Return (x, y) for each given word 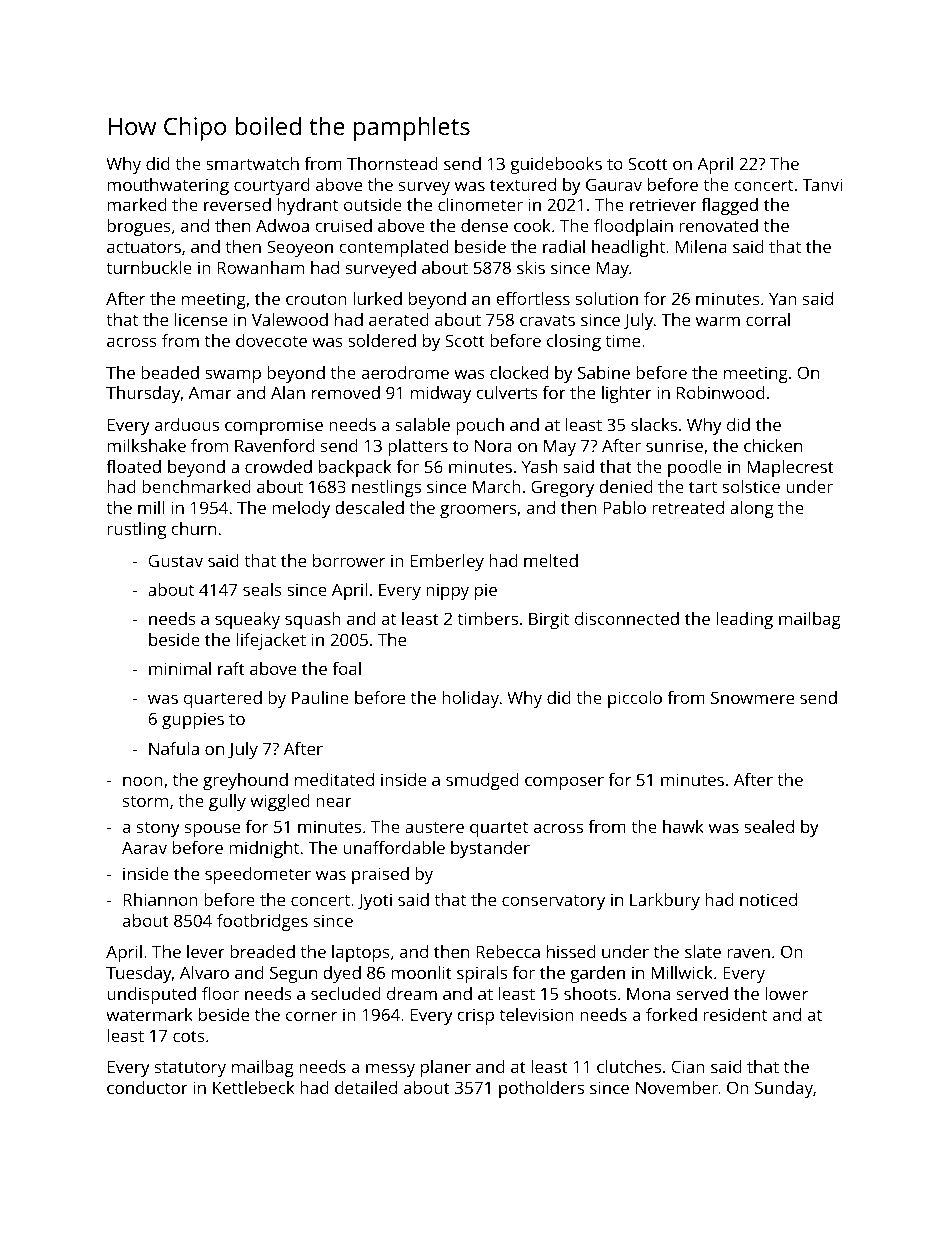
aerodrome (405, 372)
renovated (718, 225)
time (622, 340)
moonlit (421, 972)
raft (231, 668)
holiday (470, 699)
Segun (293, 974)
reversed (237, 204)
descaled (369, 507)
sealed (769, 826)
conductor (147, 1087)
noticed (768, 899)
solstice (751, 486)
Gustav (176, 560)
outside (373, 204)
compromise (274, 426)
